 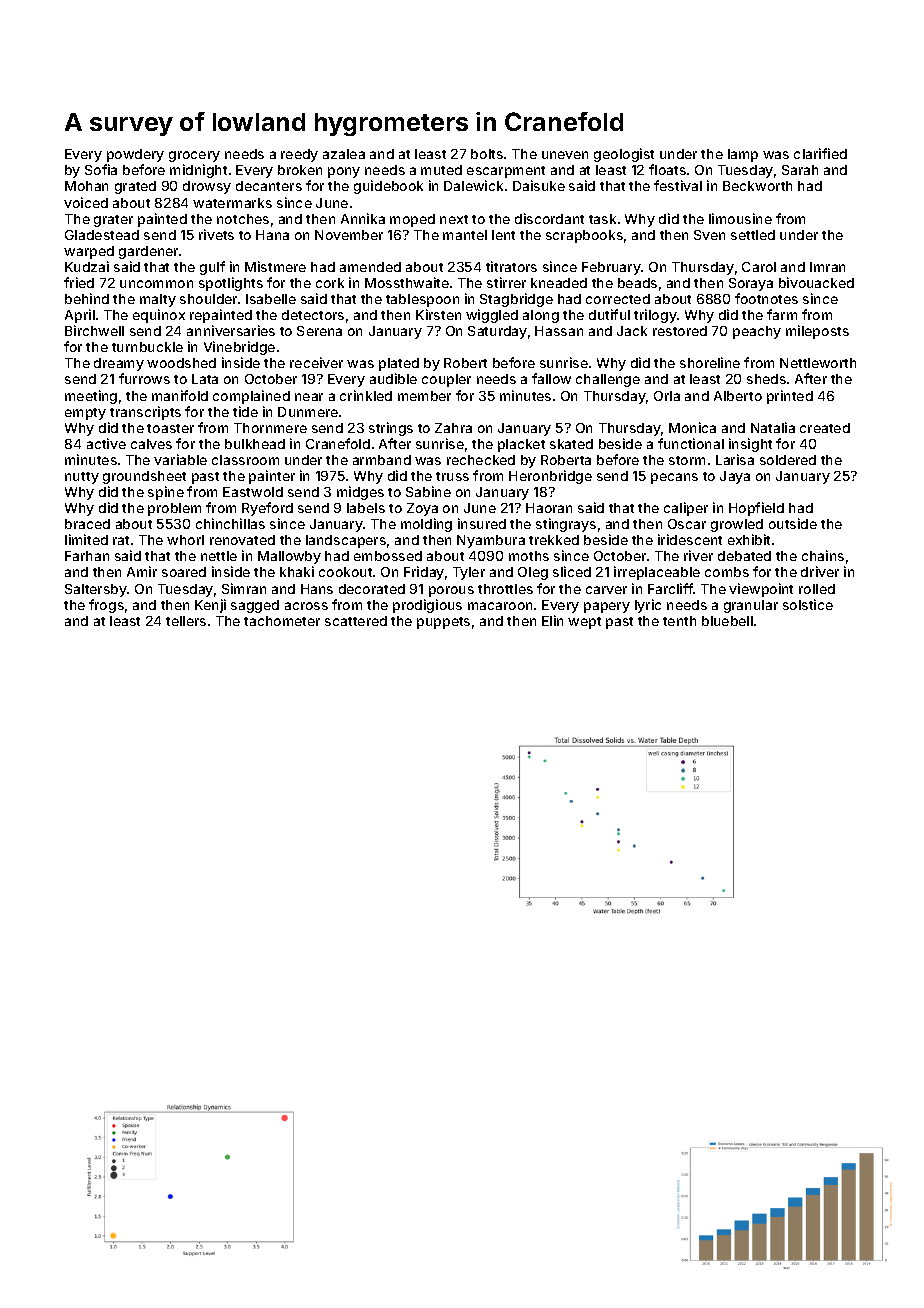 I want to click on uneven, so click(x=565, y=155).
